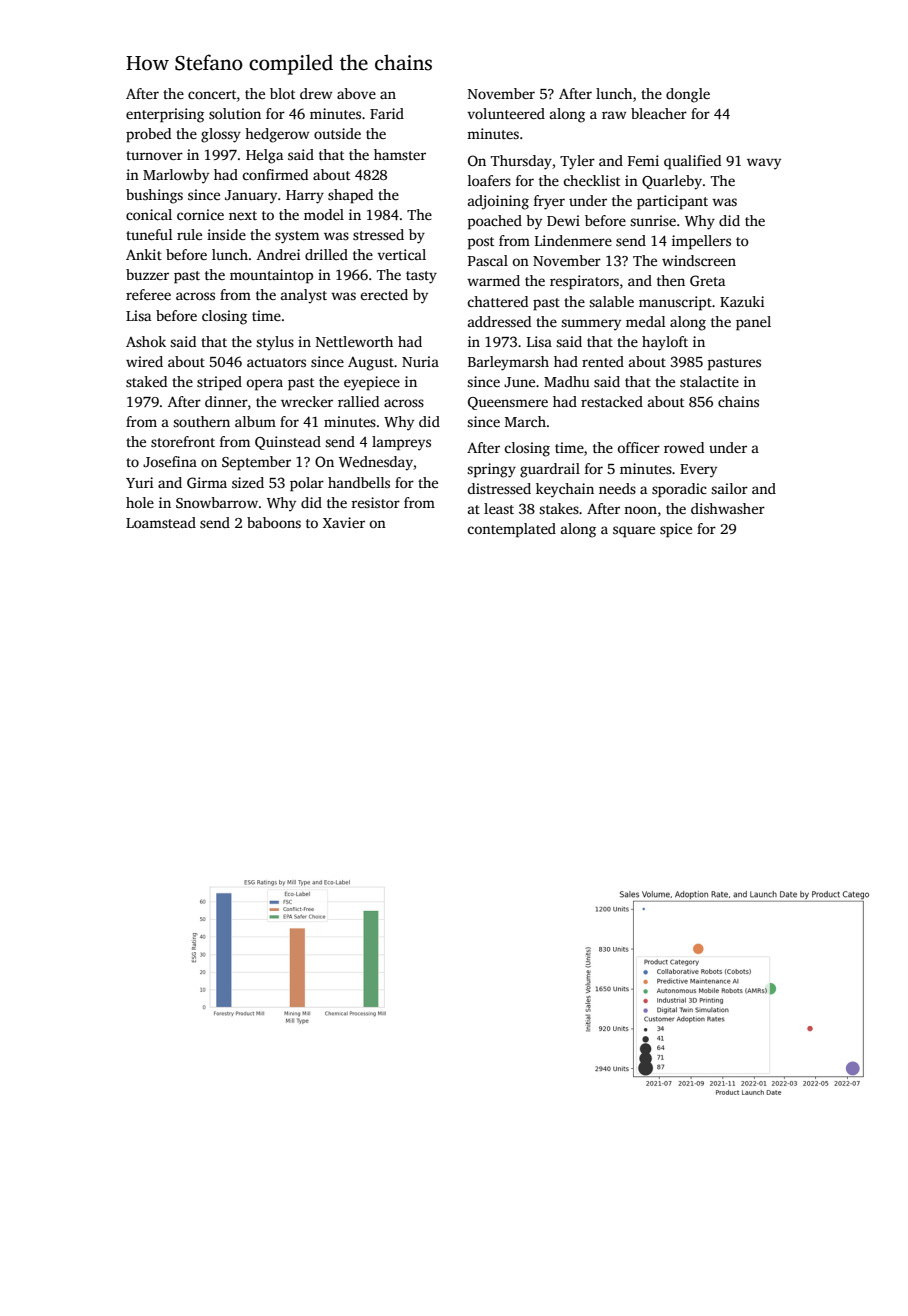 The height and width of the document is (1316, 908). I want to click on above, so click(356, 93).
